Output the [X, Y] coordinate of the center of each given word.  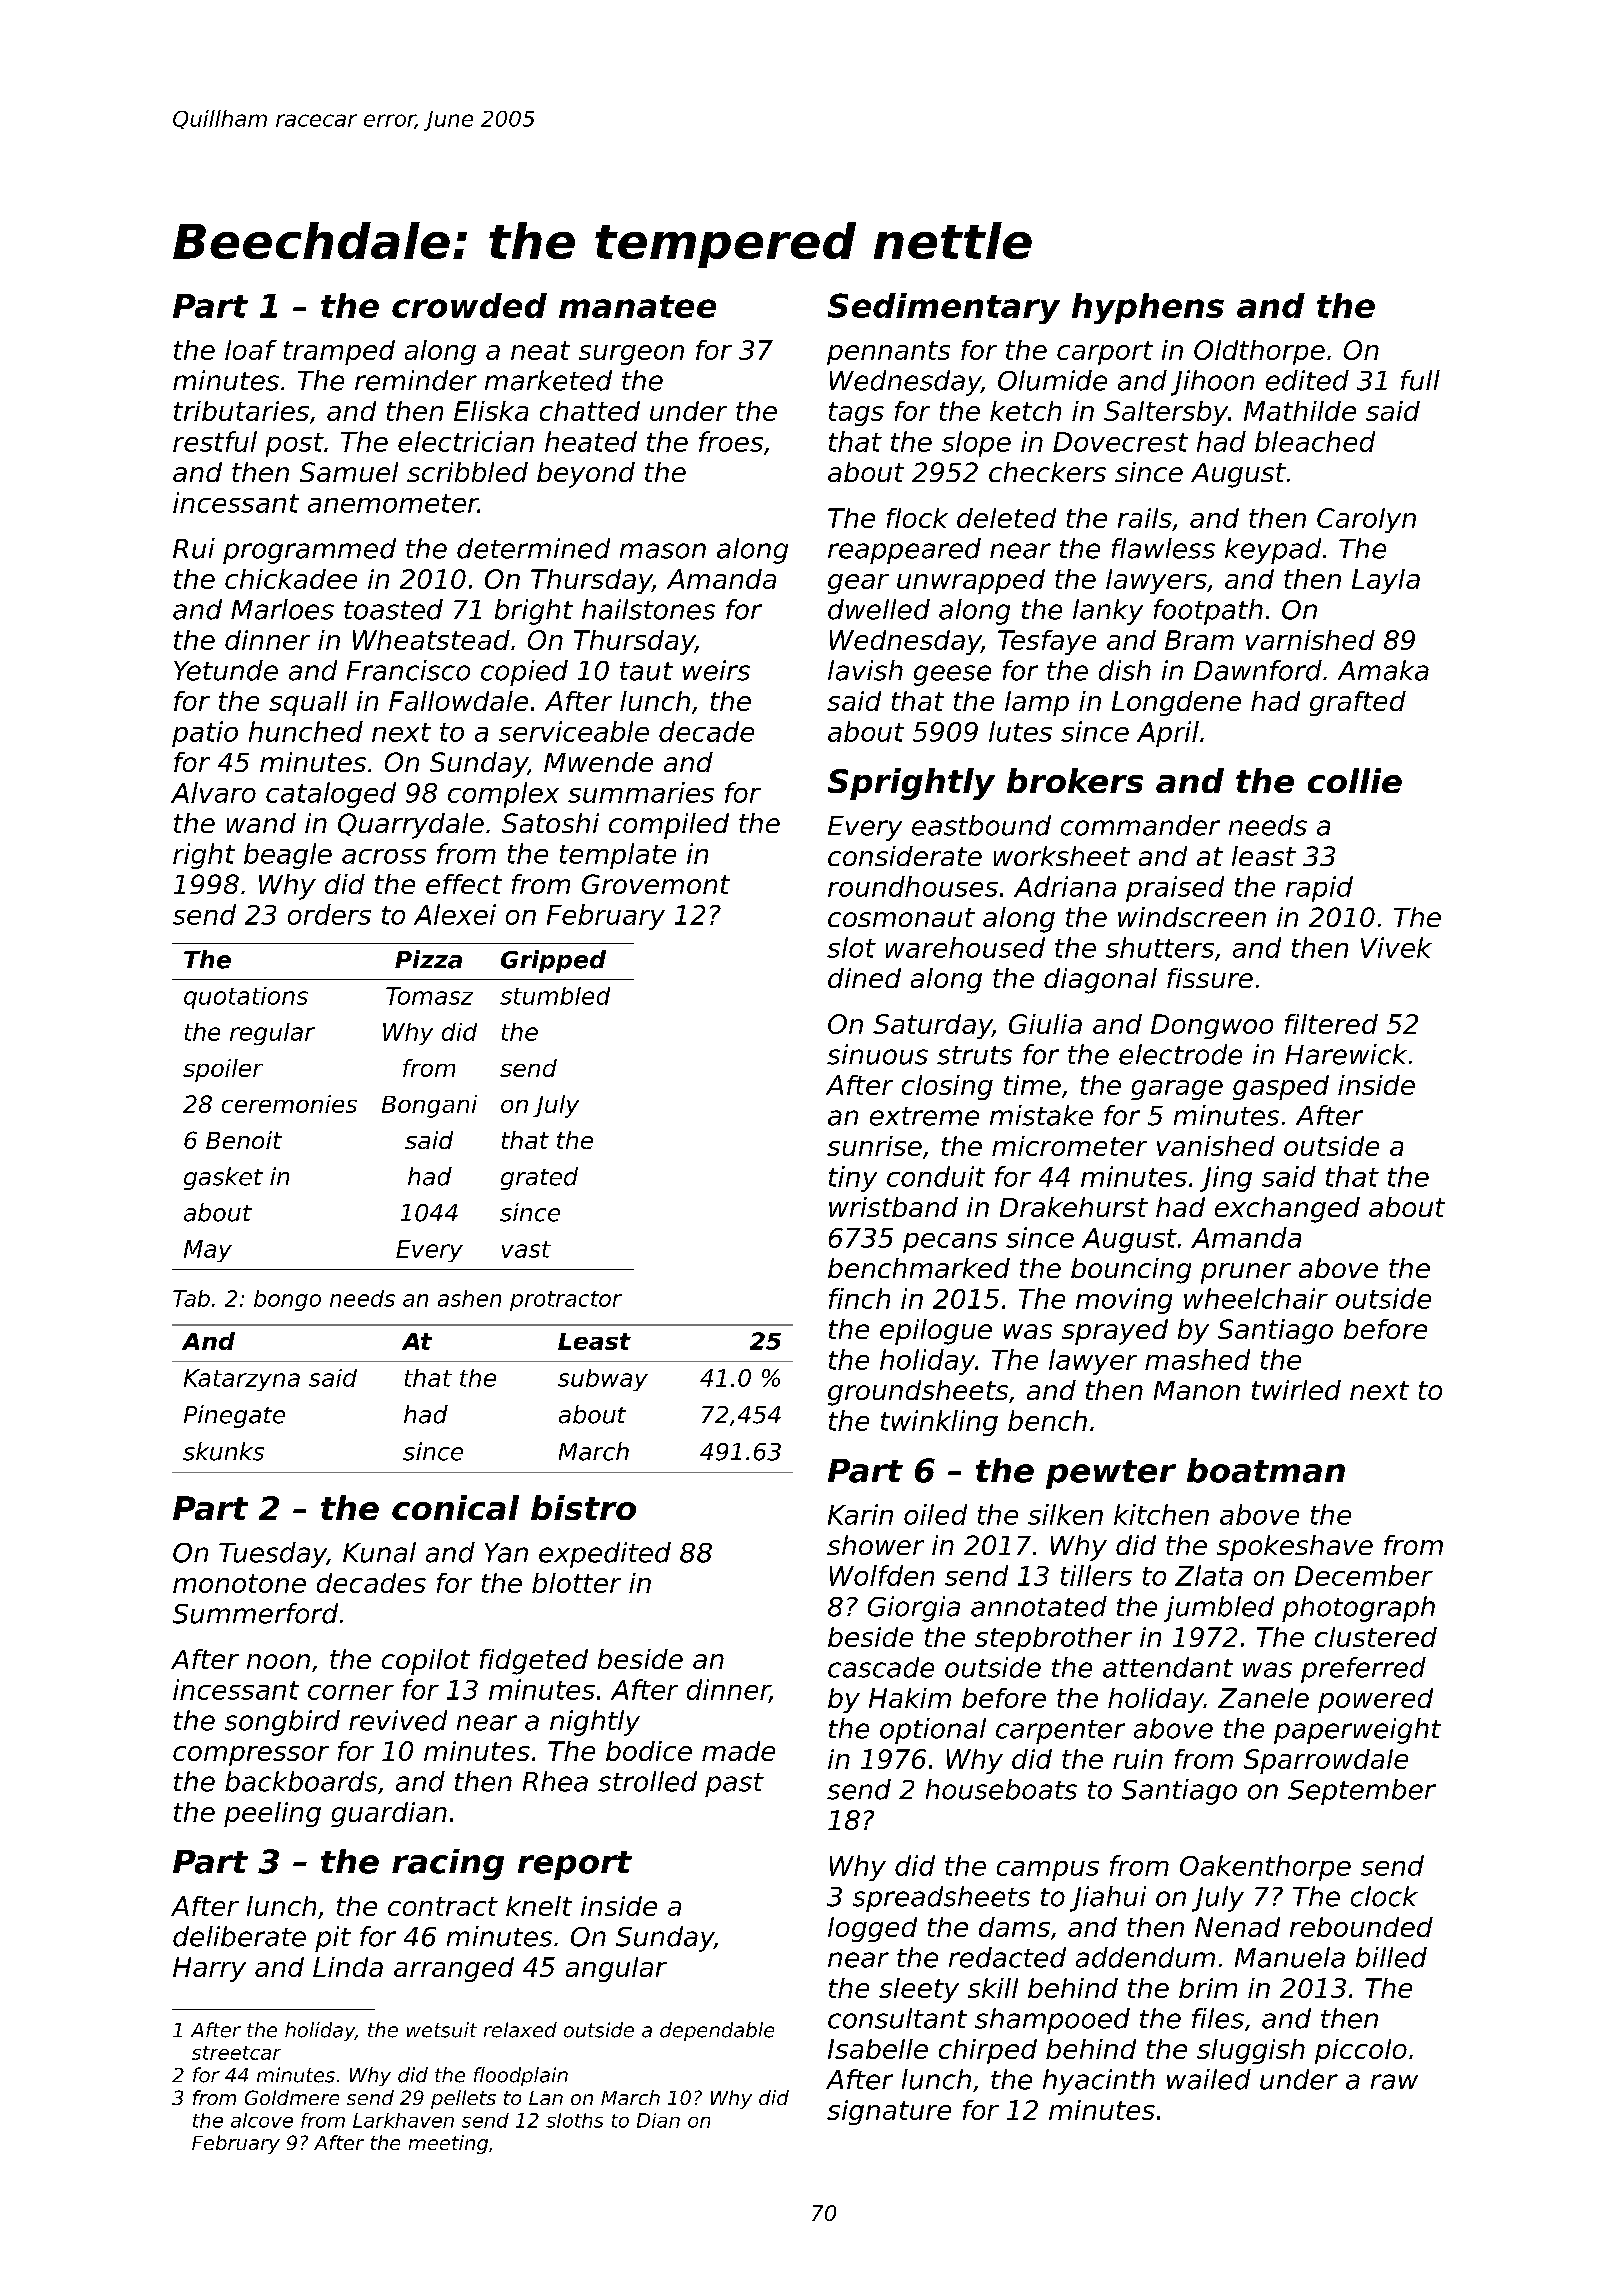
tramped [339, 352]
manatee [637, 306]
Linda [348, 1967]
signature [889, 2112]
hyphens [1148, 308]
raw [1394, 2082]
